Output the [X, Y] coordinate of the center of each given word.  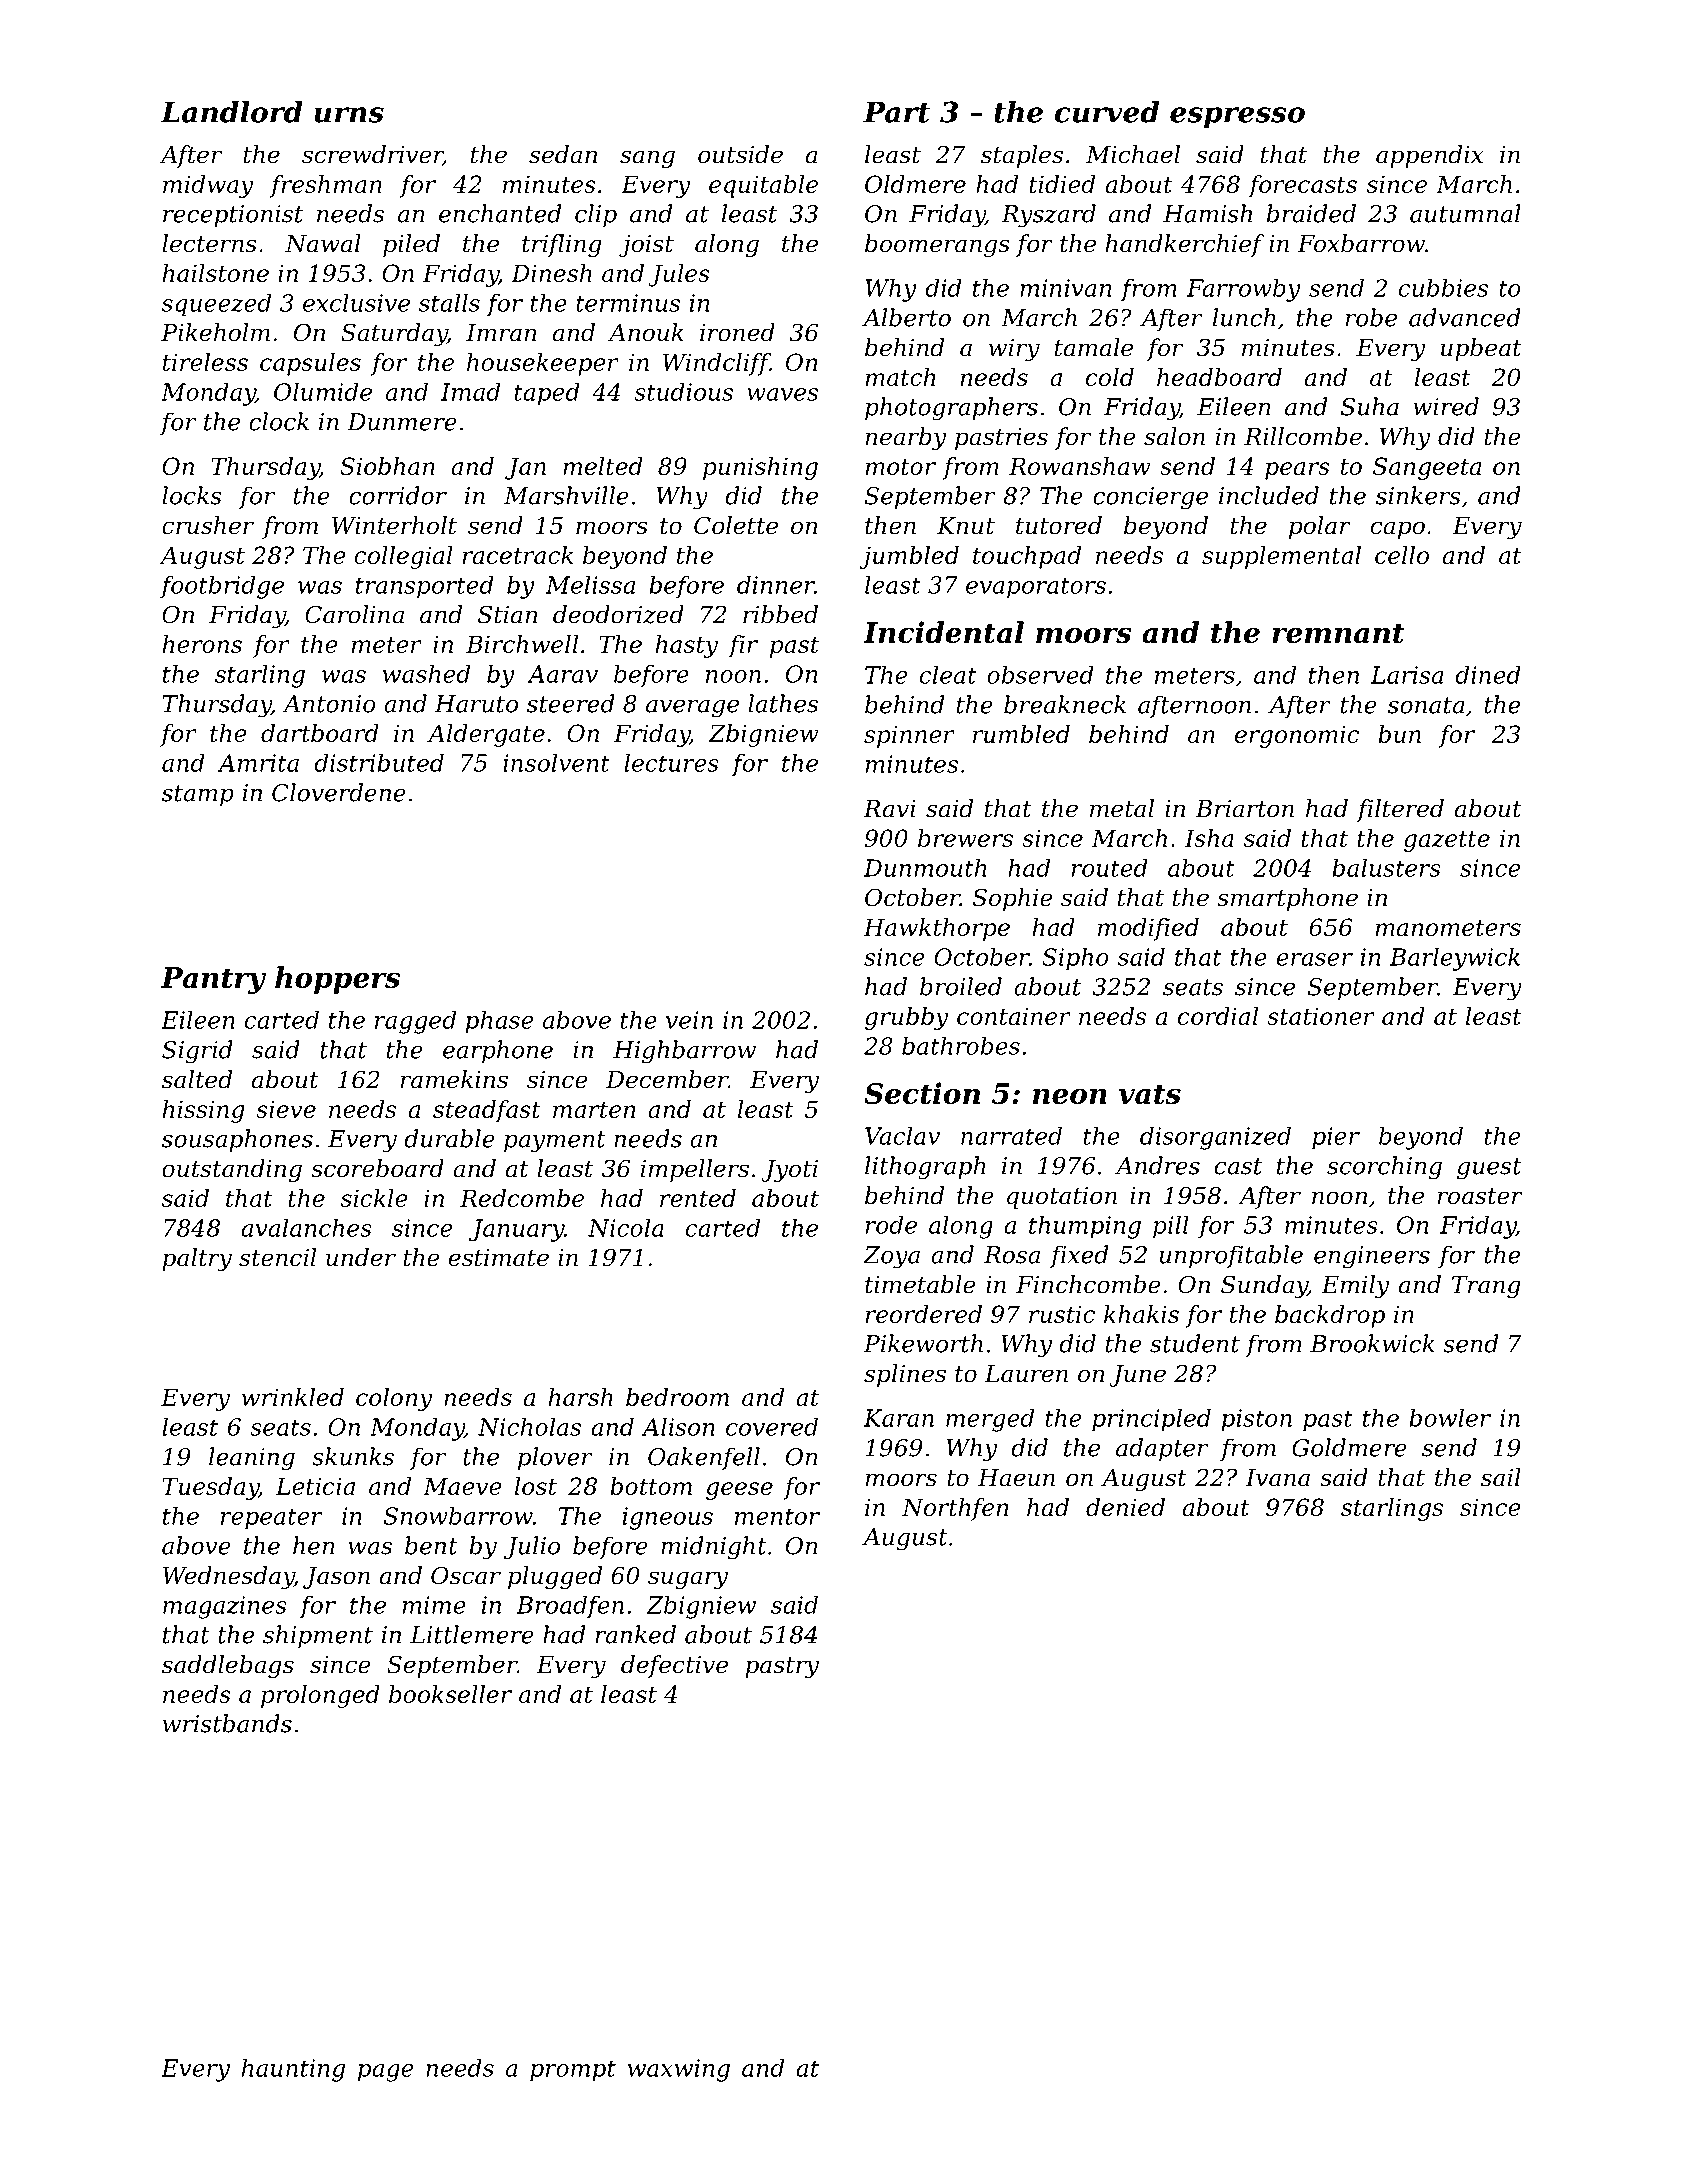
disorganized [1215, 1138]
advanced [1465, 317]
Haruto [476, 704]
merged [990, 1420]
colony [394, 1399]
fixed [1079, 1256]
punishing [760, 468]
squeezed [216, 304]
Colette [736, 525]
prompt [573, 2070]
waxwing [679, 2070]
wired [1446, 406]
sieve [286, 1109]
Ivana [1277, 1478]
